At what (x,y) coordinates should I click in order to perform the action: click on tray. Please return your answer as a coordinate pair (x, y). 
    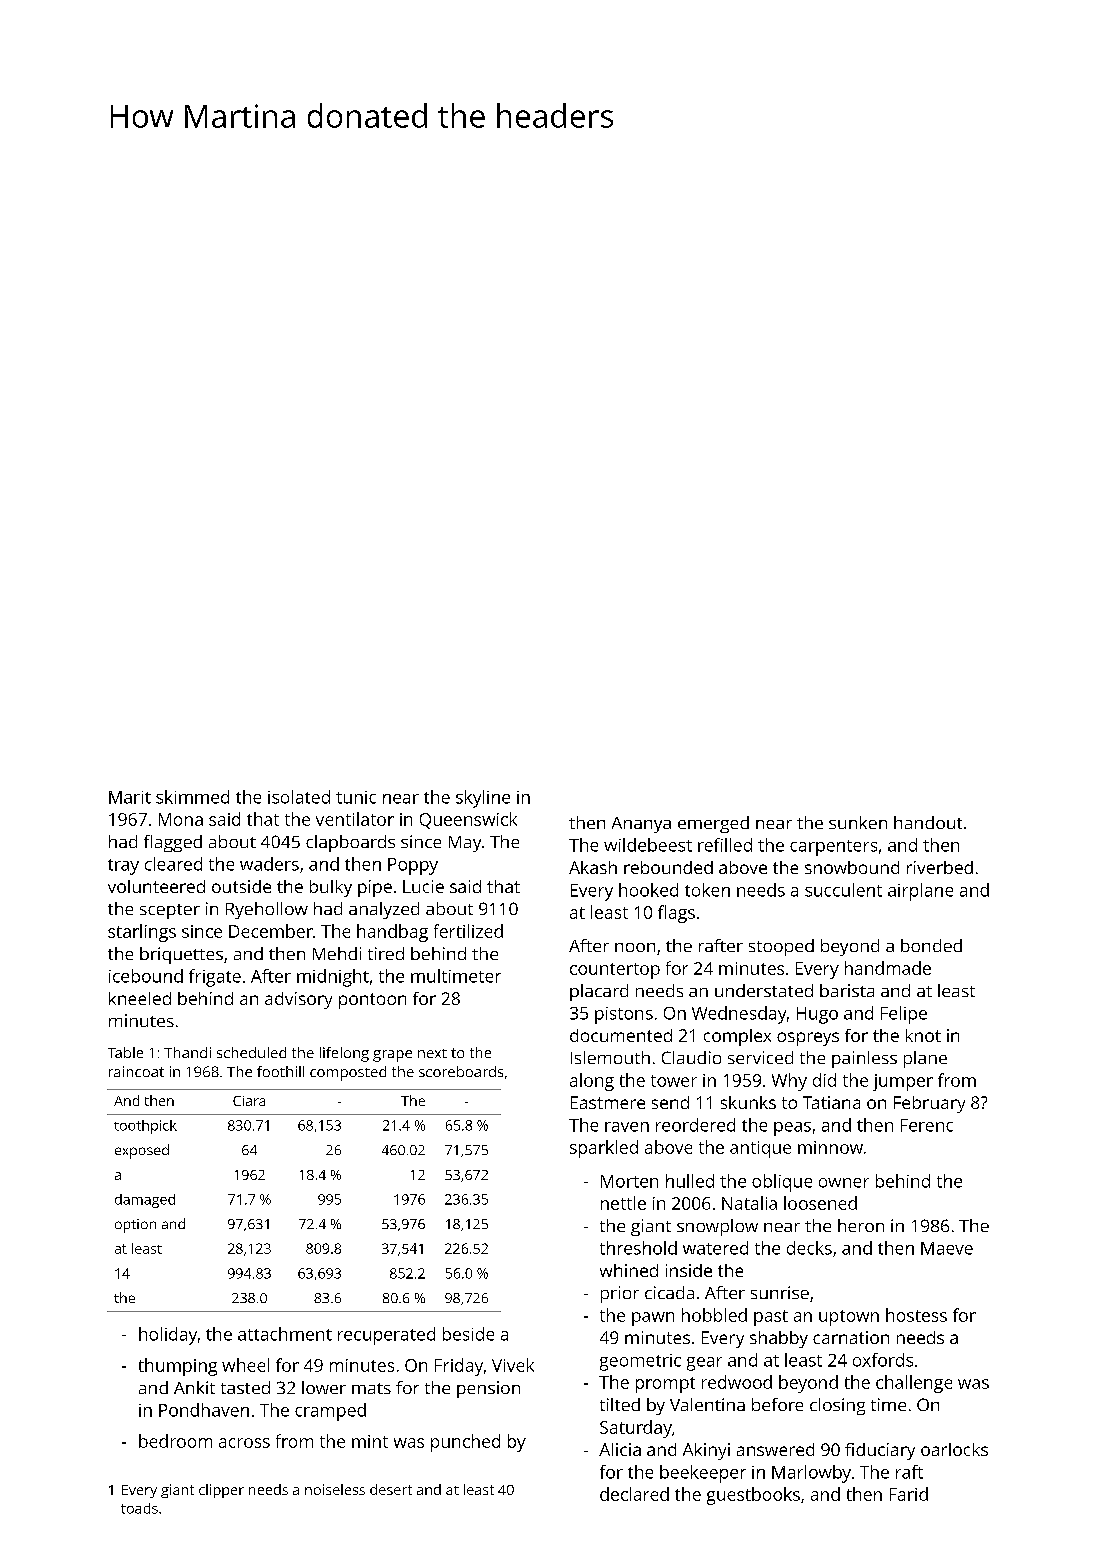
    Looking at the image, I should click on (123, 867).
